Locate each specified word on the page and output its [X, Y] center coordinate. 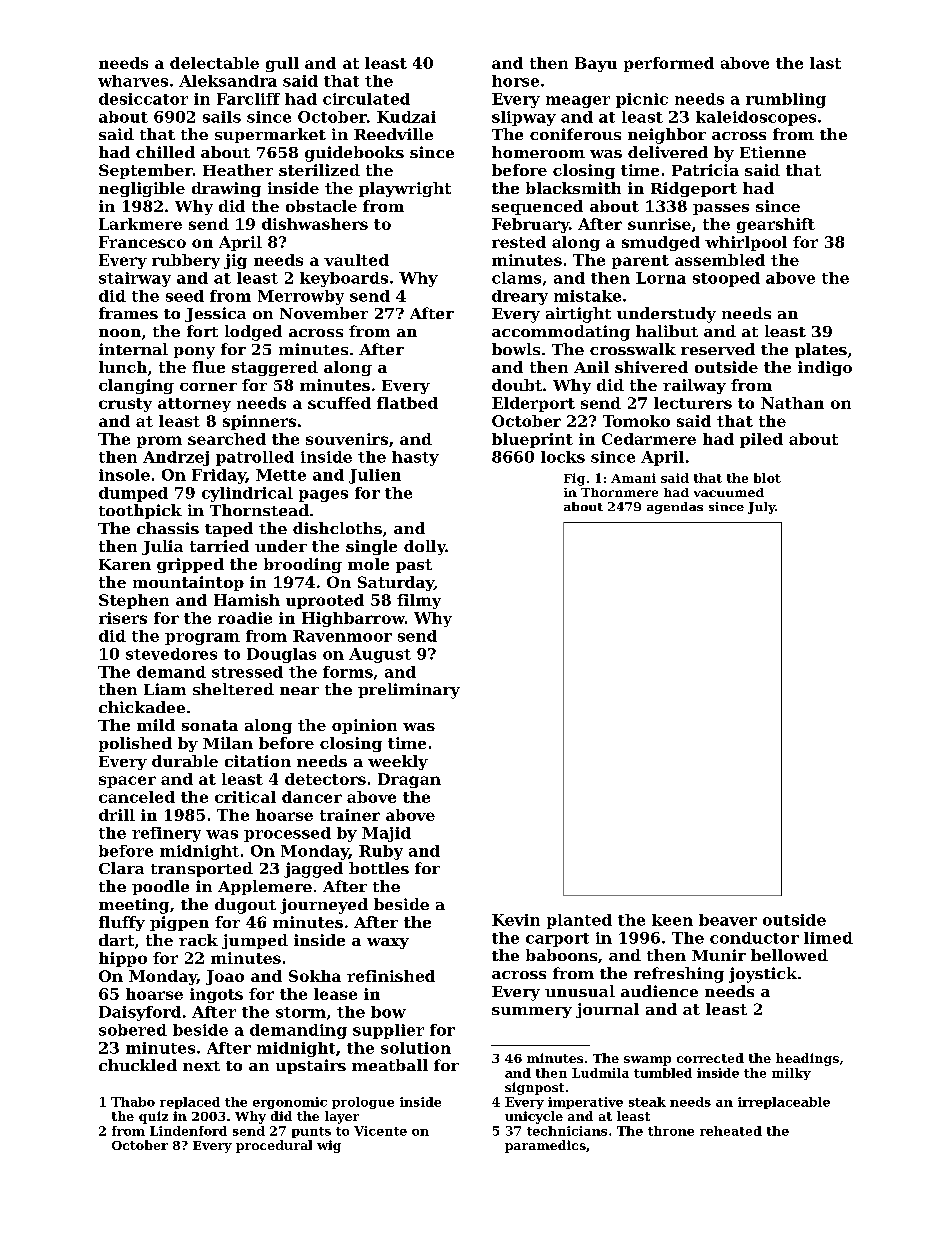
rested [519, 242]
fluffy [122, 923]
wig [329, 1146]
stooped [726, 279]
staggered [275, 368]
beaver [728, 920]
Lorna [661, 278]
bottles [379, 868]
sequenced [537, 207]
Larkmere [140, 224]
